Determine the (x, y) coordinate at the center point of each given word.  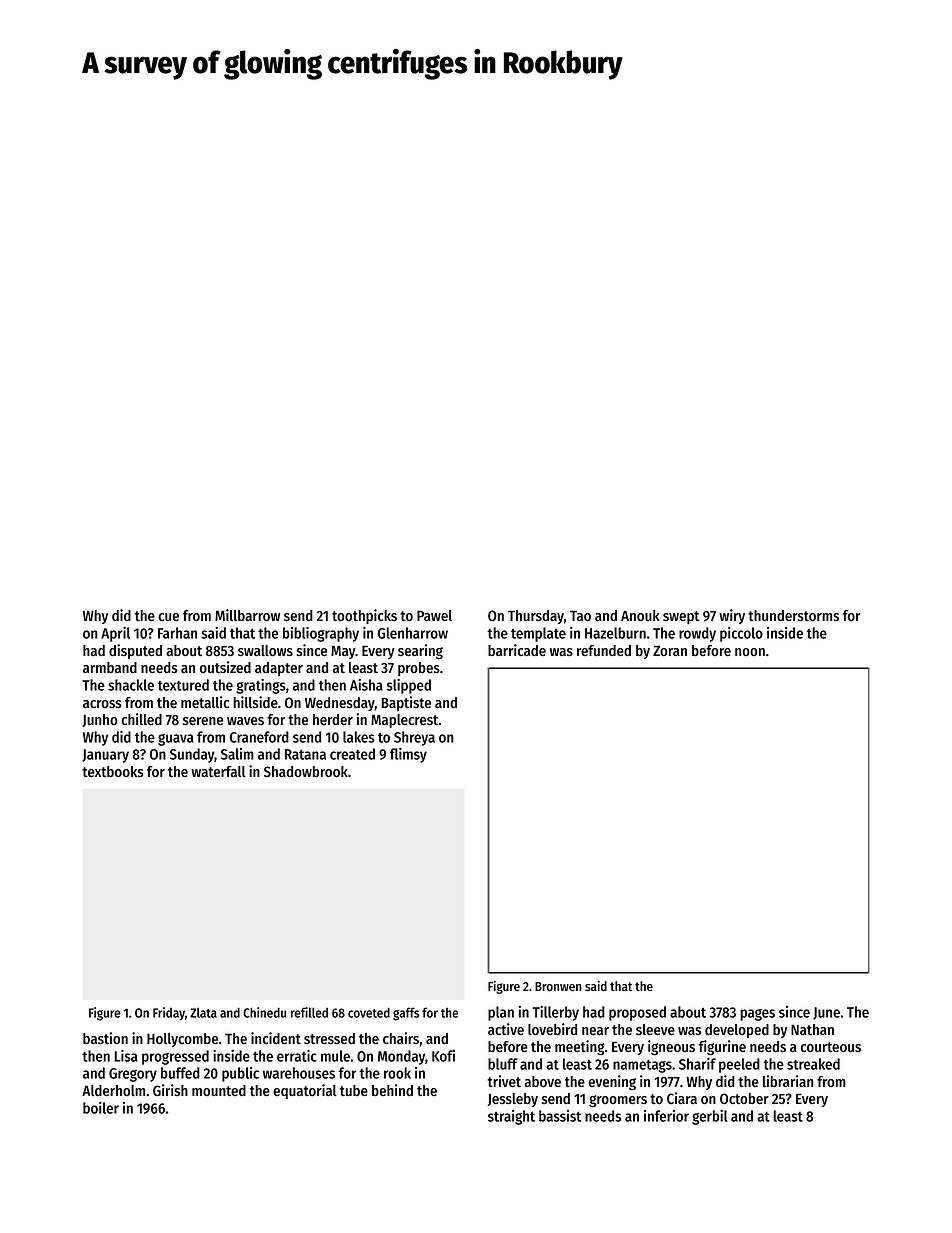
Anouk (640, 615)
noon (750, 652)
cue (168, 617)
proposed (637, 1013)
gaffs (406, 1014)
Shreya (414, 738)
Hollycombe (182, 1040)
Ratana (305, 754)
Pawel (434, 615)
